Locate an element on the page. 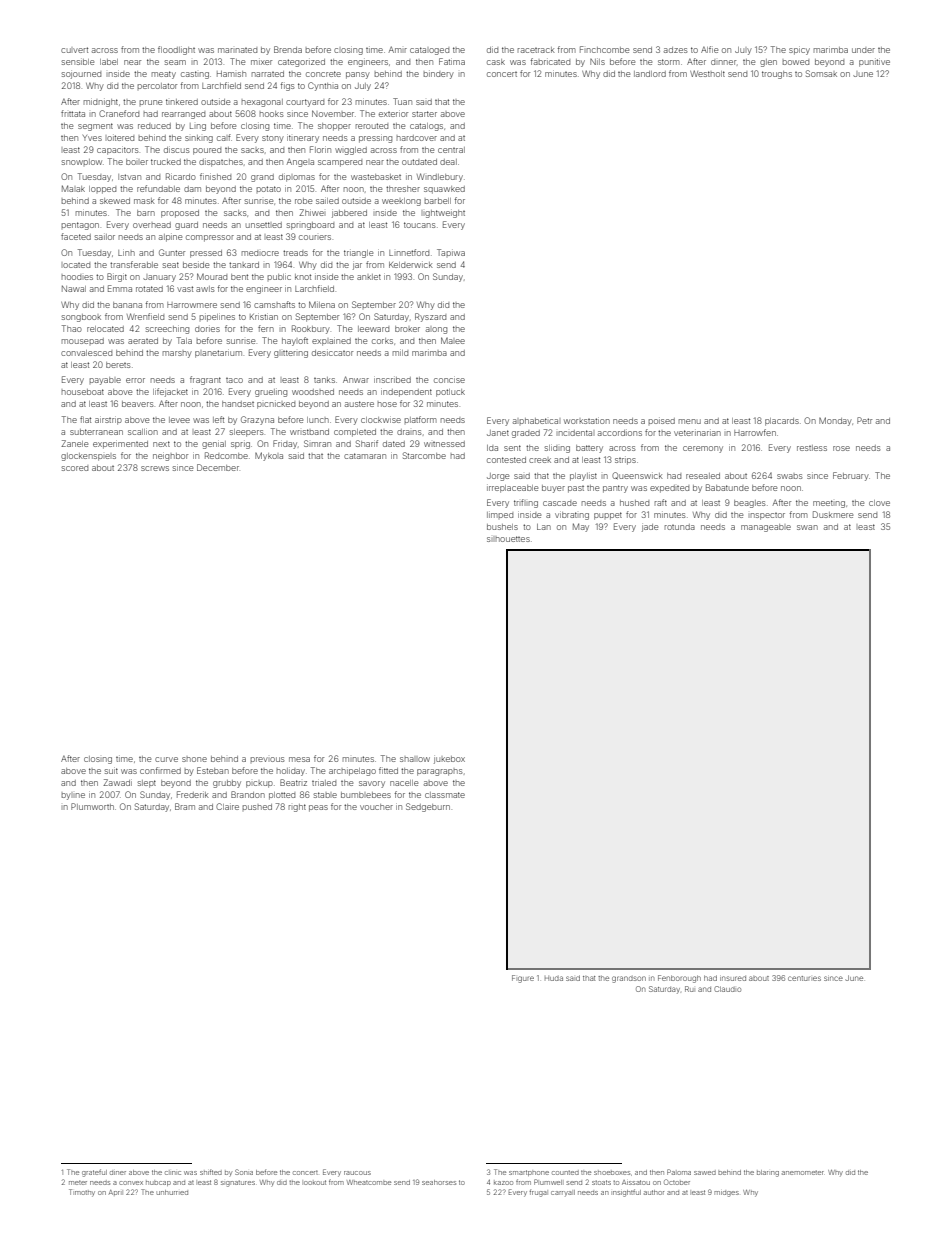 This image has width=952, height=1233. swan is located at coordinates (807, 527).
